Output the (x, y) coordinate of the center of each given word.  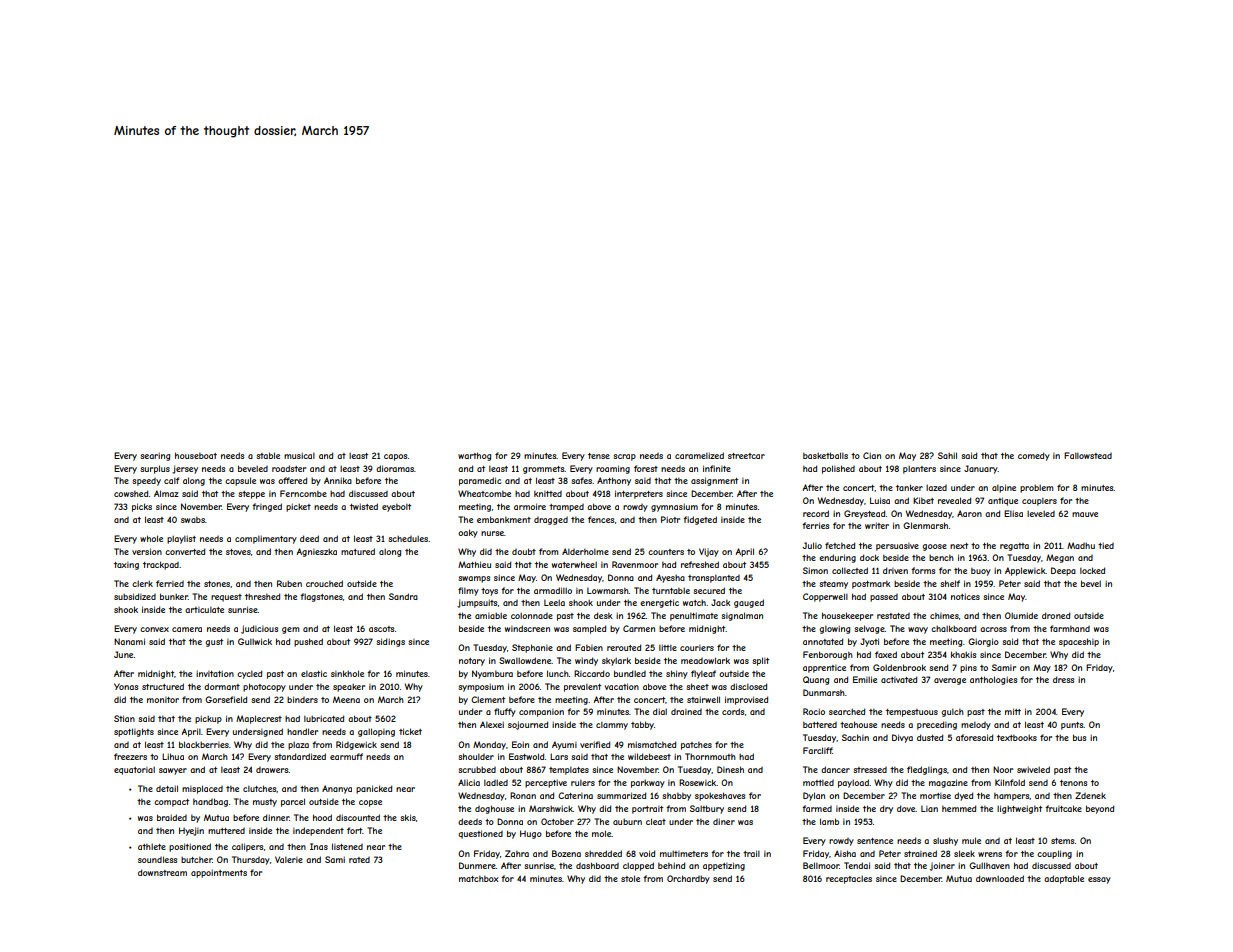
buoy (981, 572)
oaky (468, 533)
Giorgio (983, 642)
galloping (376, 732)
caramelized (699, 455)
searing (155, 456)
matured (358, 551)
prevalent (582, 688)
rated (359, 860)
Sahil (947, 455)
